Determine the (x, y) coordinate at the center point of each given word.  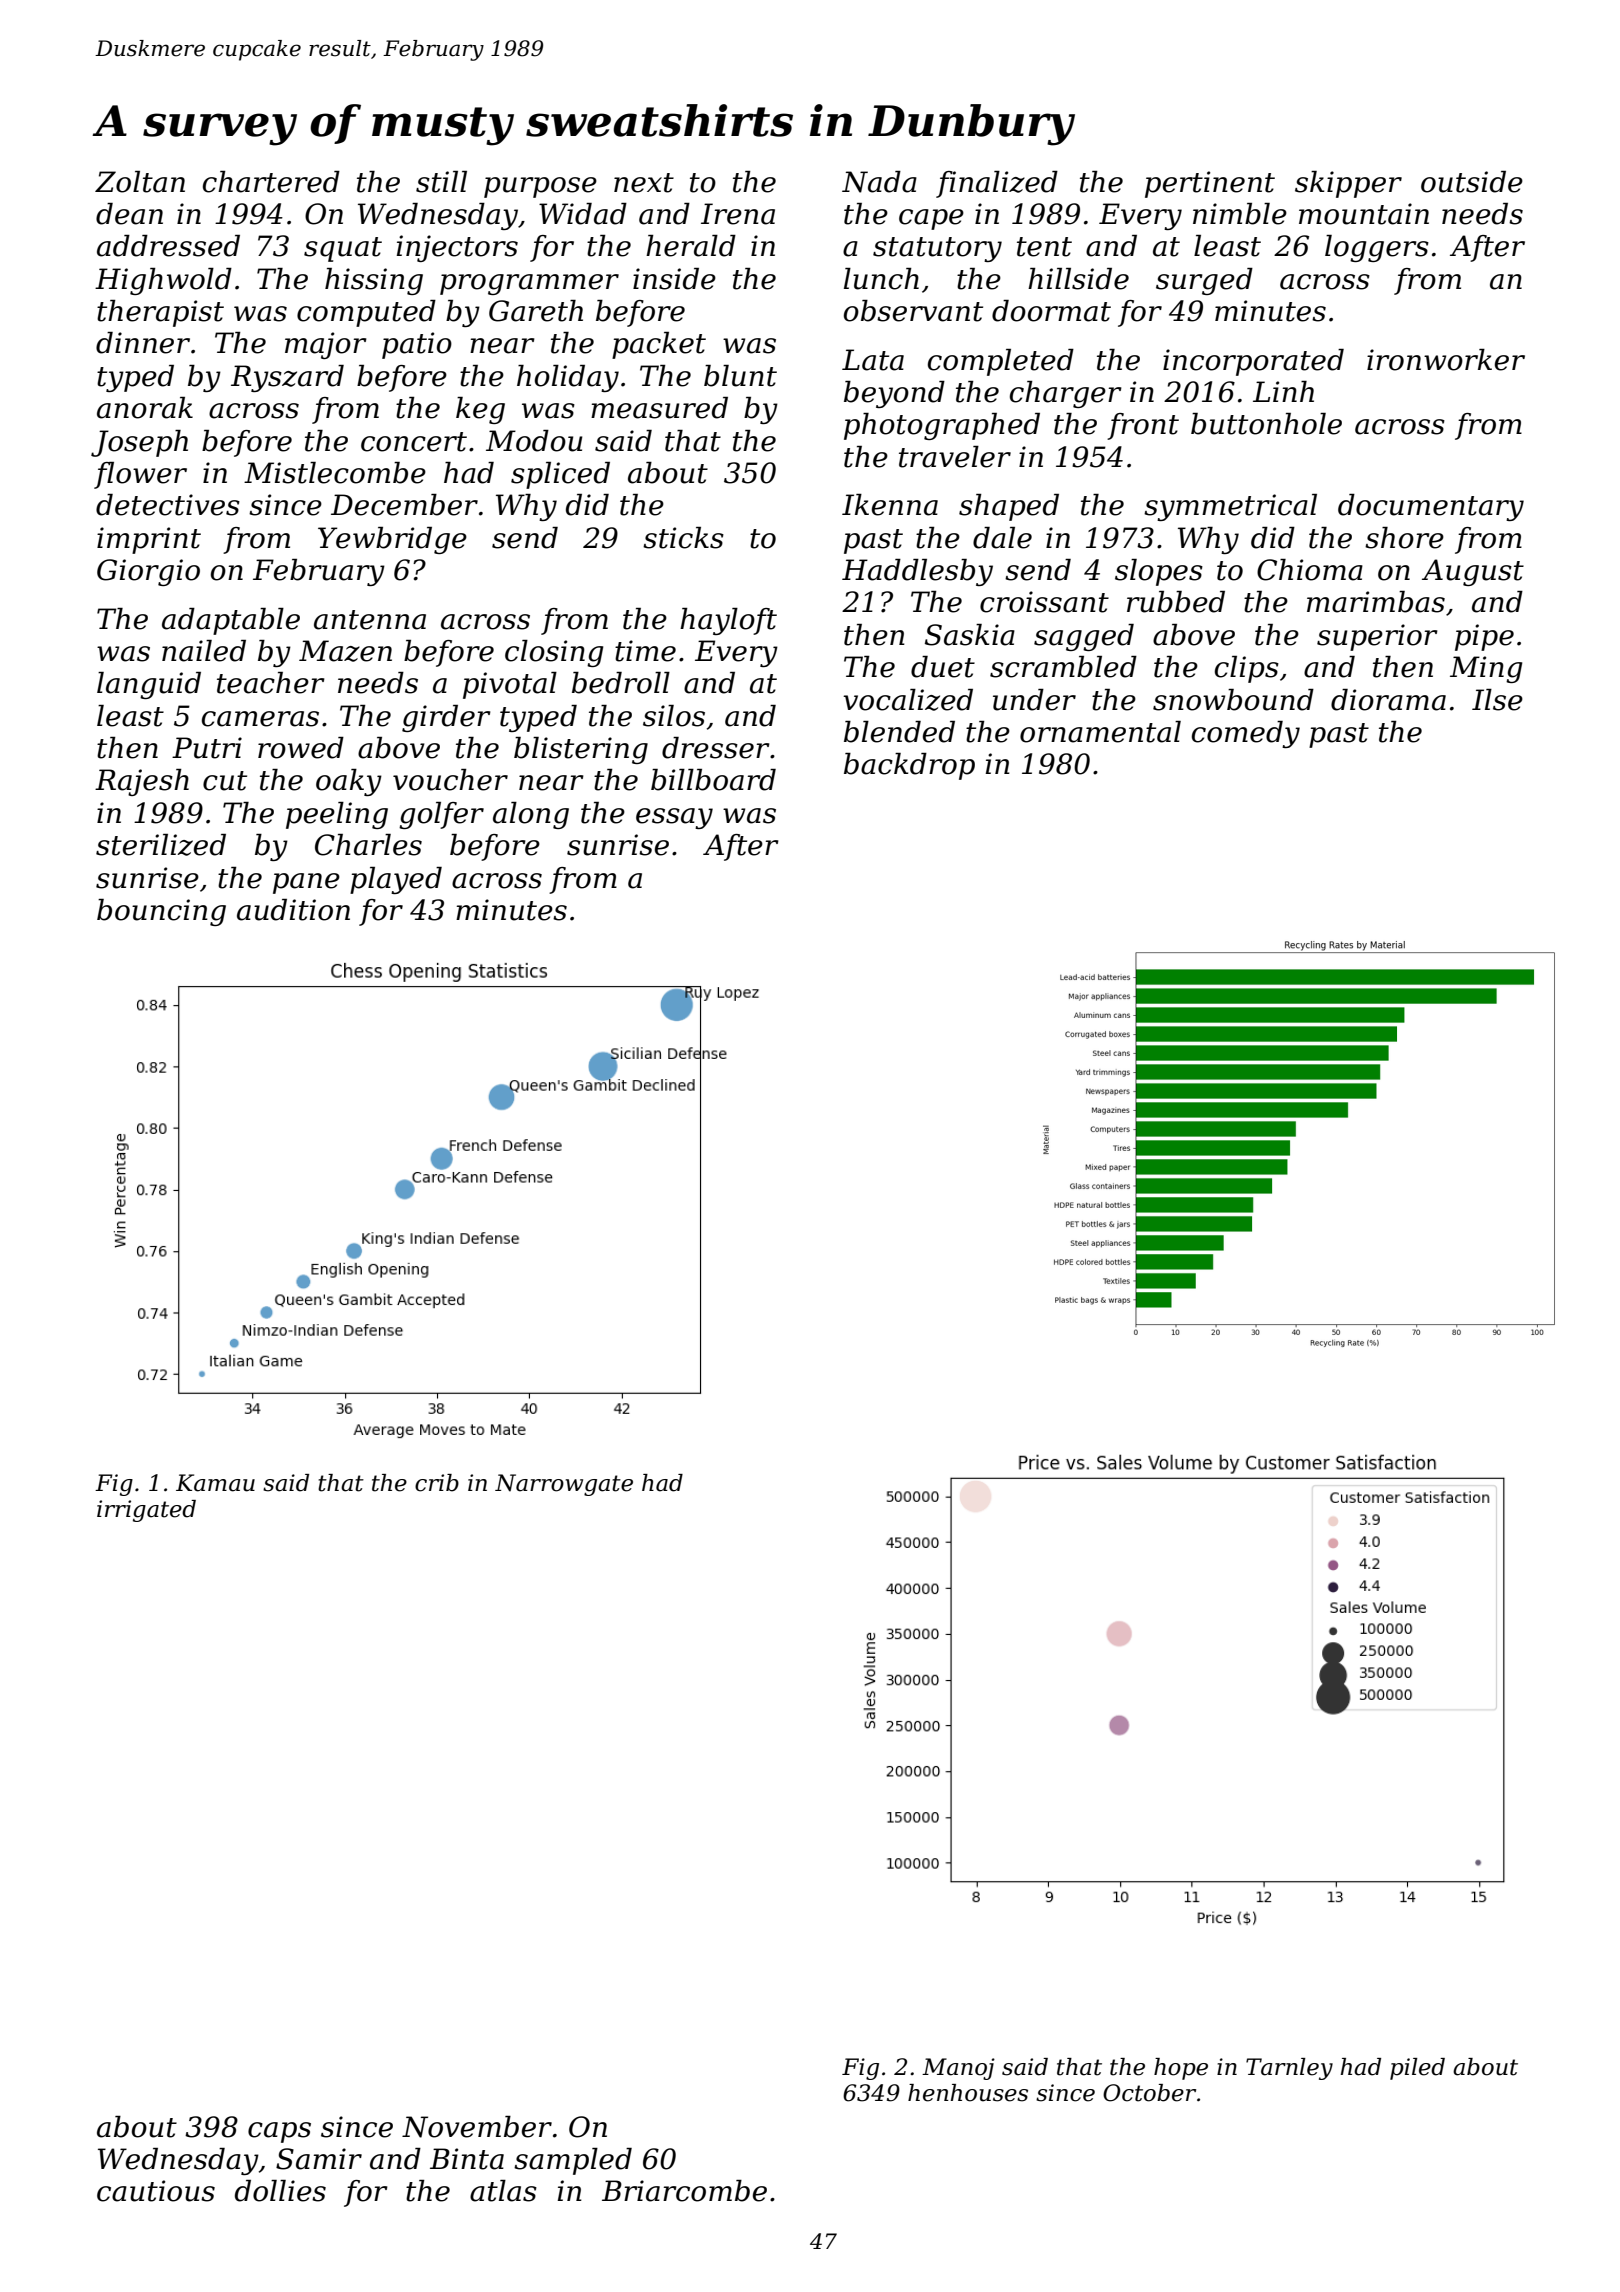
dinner (143, 343)
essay (674, 818)
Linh (1283, 391)
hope (1181, 2069)
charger (1066, 394)
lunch (881, 279)
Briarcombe (684, 2191)
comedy (1246, 734)
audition (293, 910)
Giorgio (148, 572)
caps (279, 2132)
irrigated (146, 1511)
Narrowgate (564, 1485)
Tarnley (1289, 2069)
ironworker (1446, 360)
